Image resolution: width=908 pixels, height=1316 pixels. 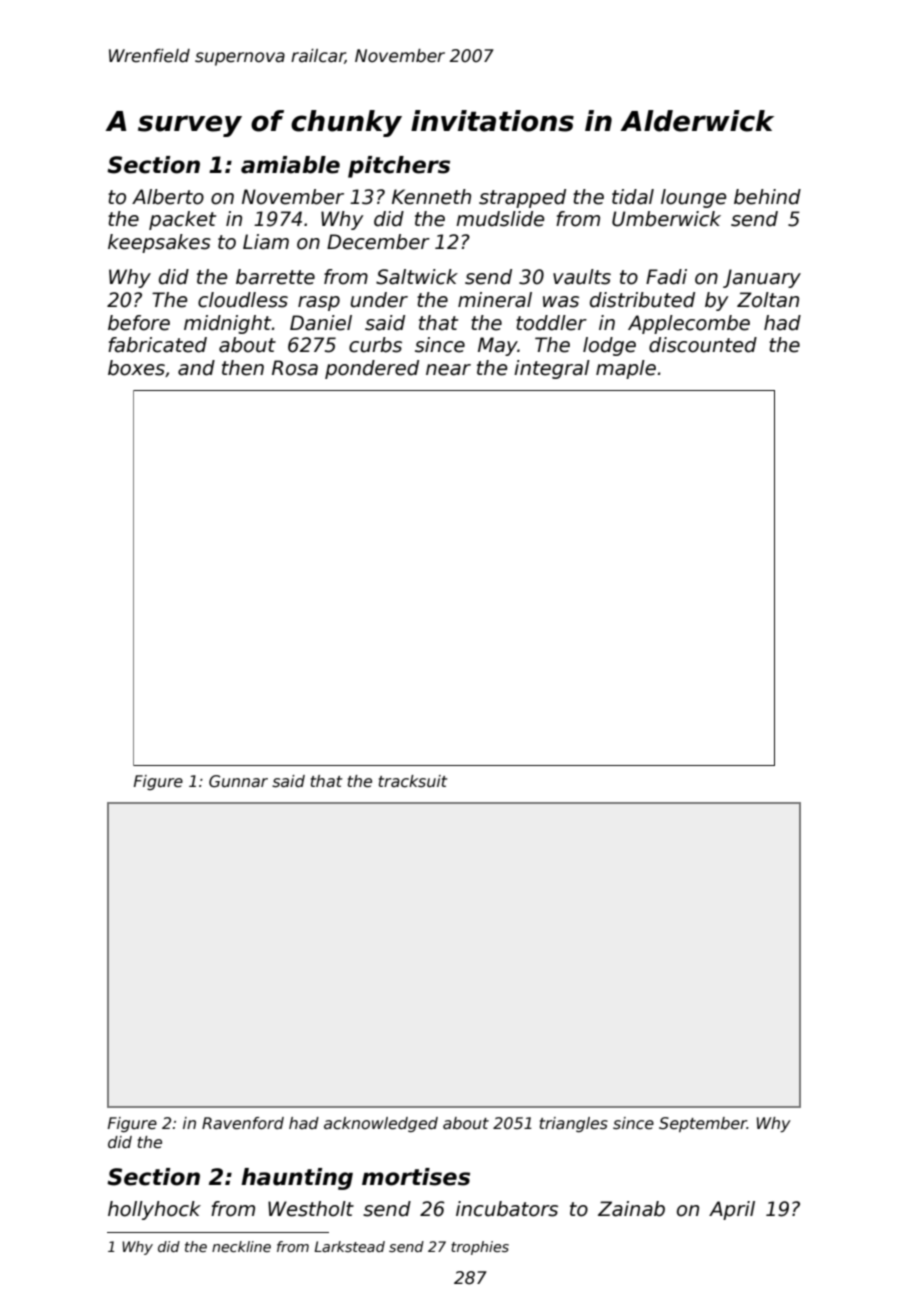 What do you see at coordinates (626, 369) in the page?
I see `maple` at bounding box center [626, 369].
